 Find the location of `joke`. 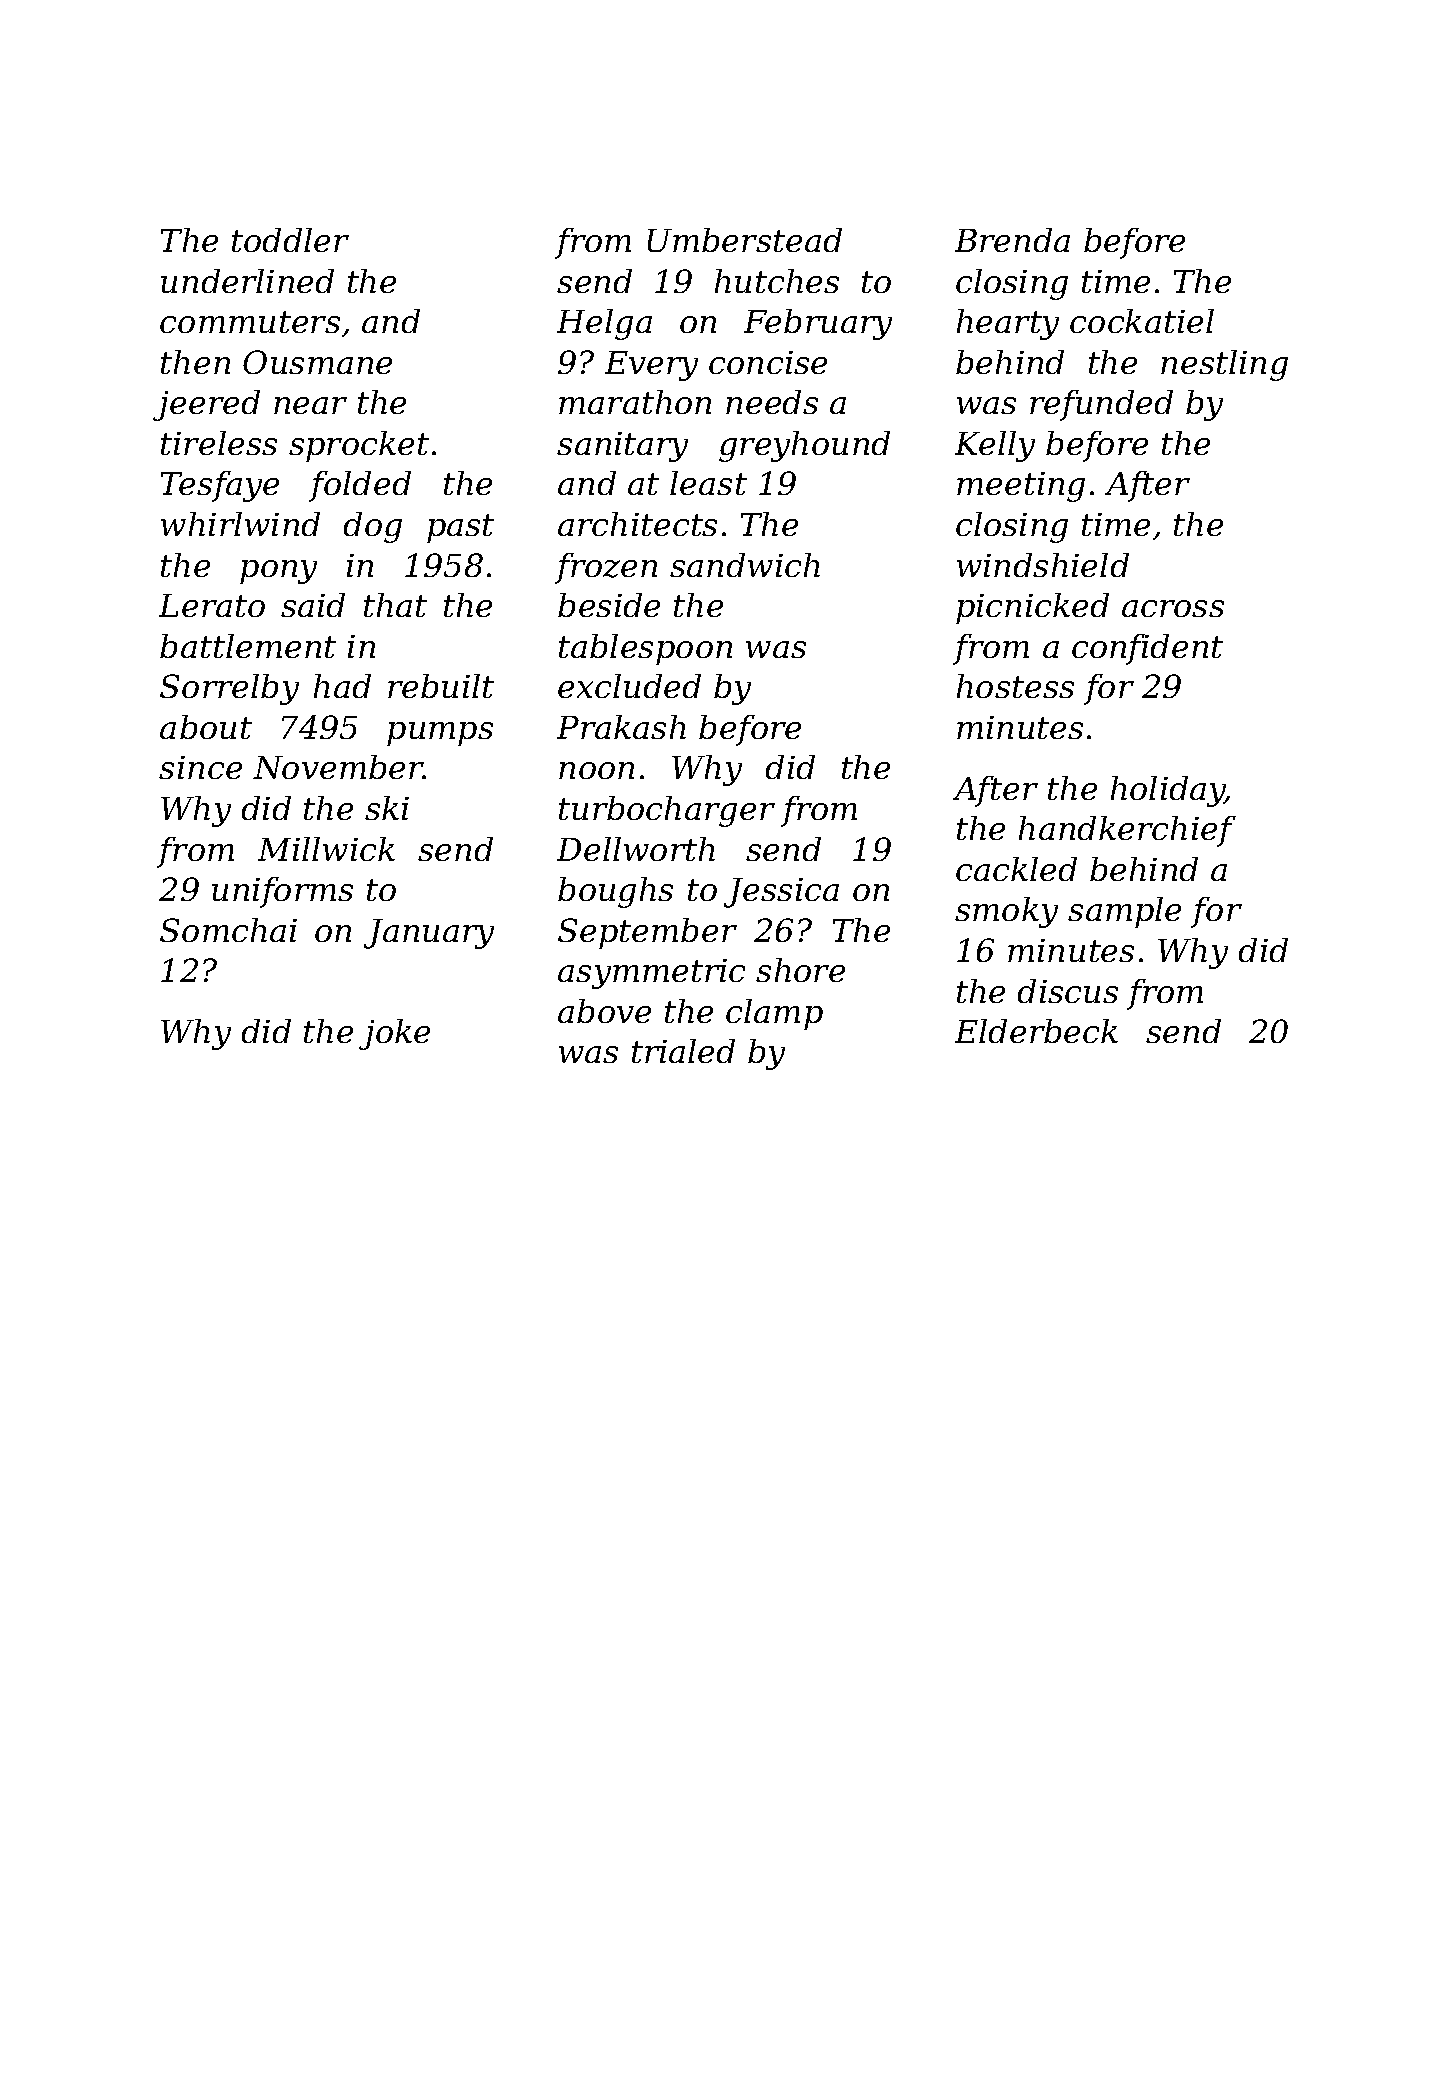

joke is located at coordinates (394, 1034).
